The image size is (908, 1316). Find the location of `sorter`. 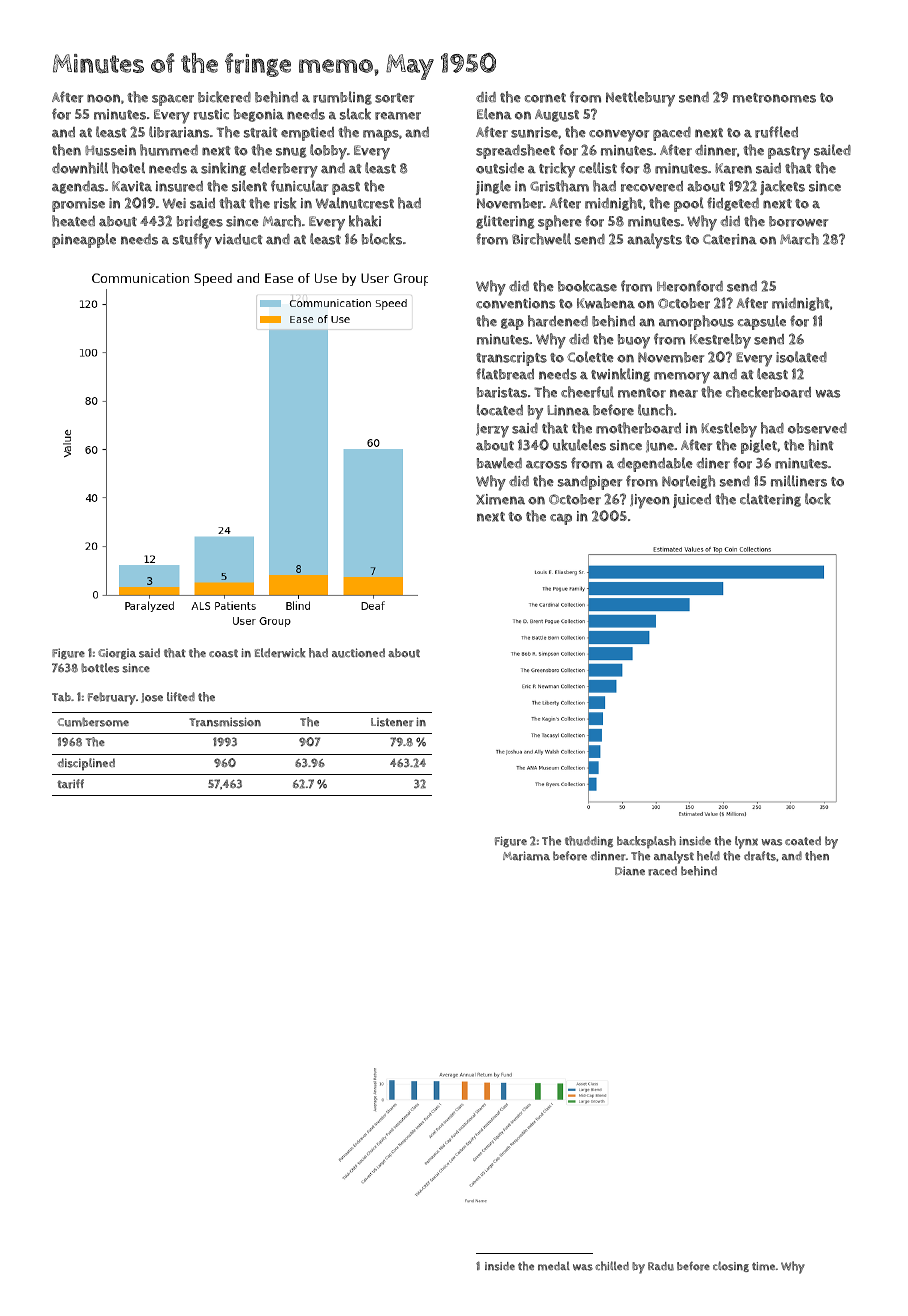

sorter is located at coordinates (394, 98).
